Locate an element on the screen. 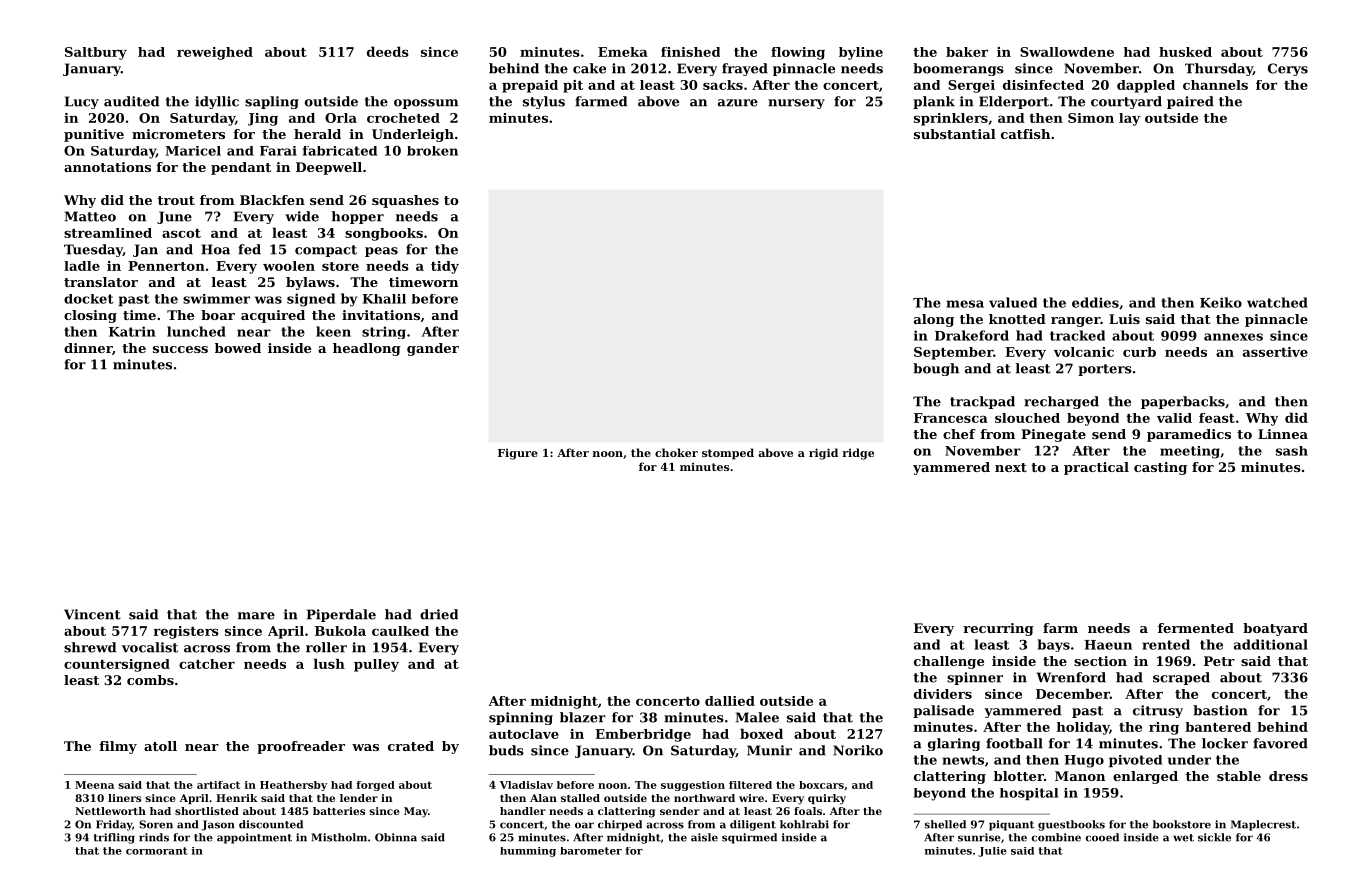  forged is located at coordinates (375, 786).
